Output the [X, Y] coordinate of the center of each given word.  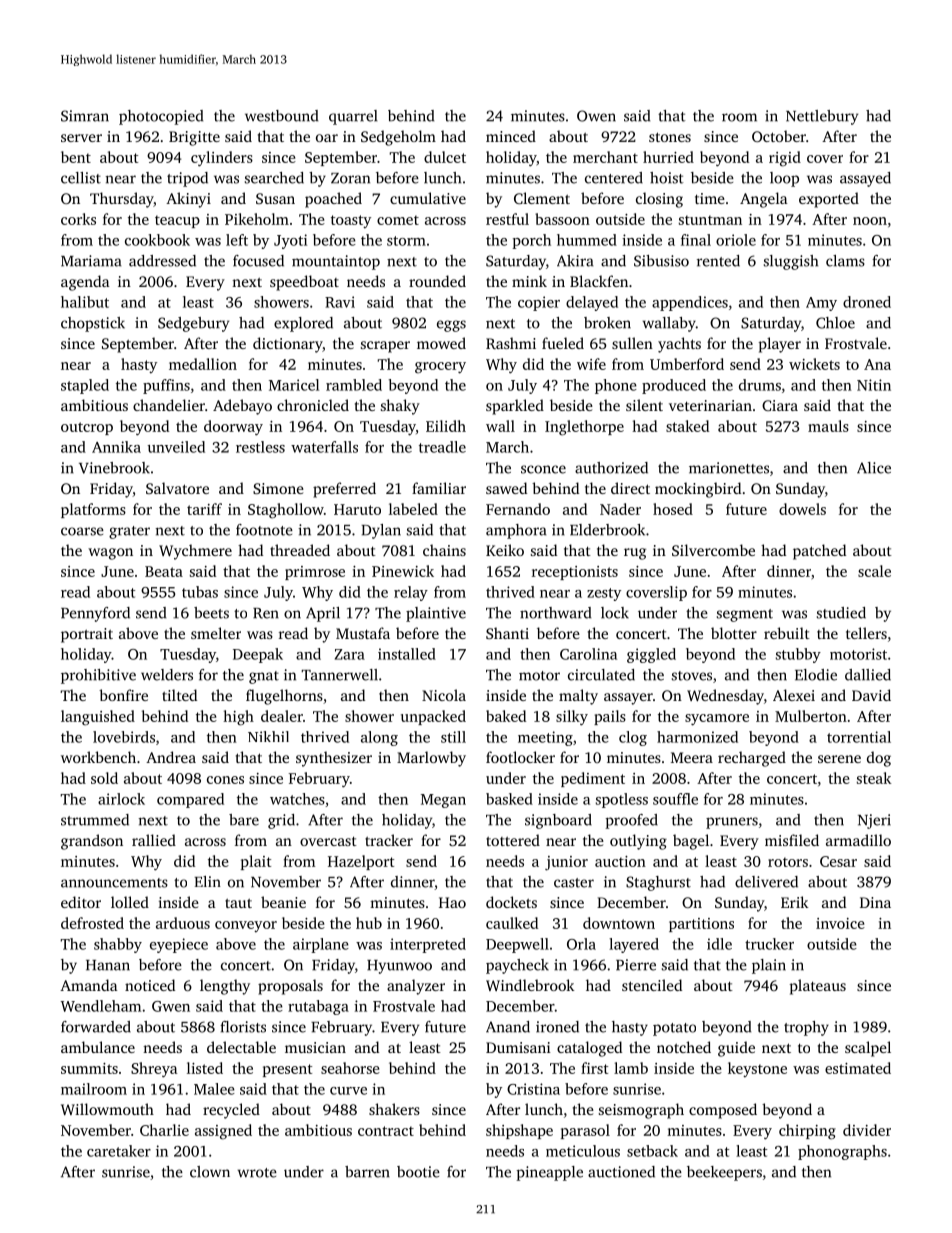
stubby [798, 655]
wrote [257, 1173]
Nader [620, 509]
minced [511, 136]
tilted [179, 695]
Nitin [874, 385]
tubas [200, 592]
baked [506, 716]
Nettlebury [822, 117]
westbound [281, 116]
